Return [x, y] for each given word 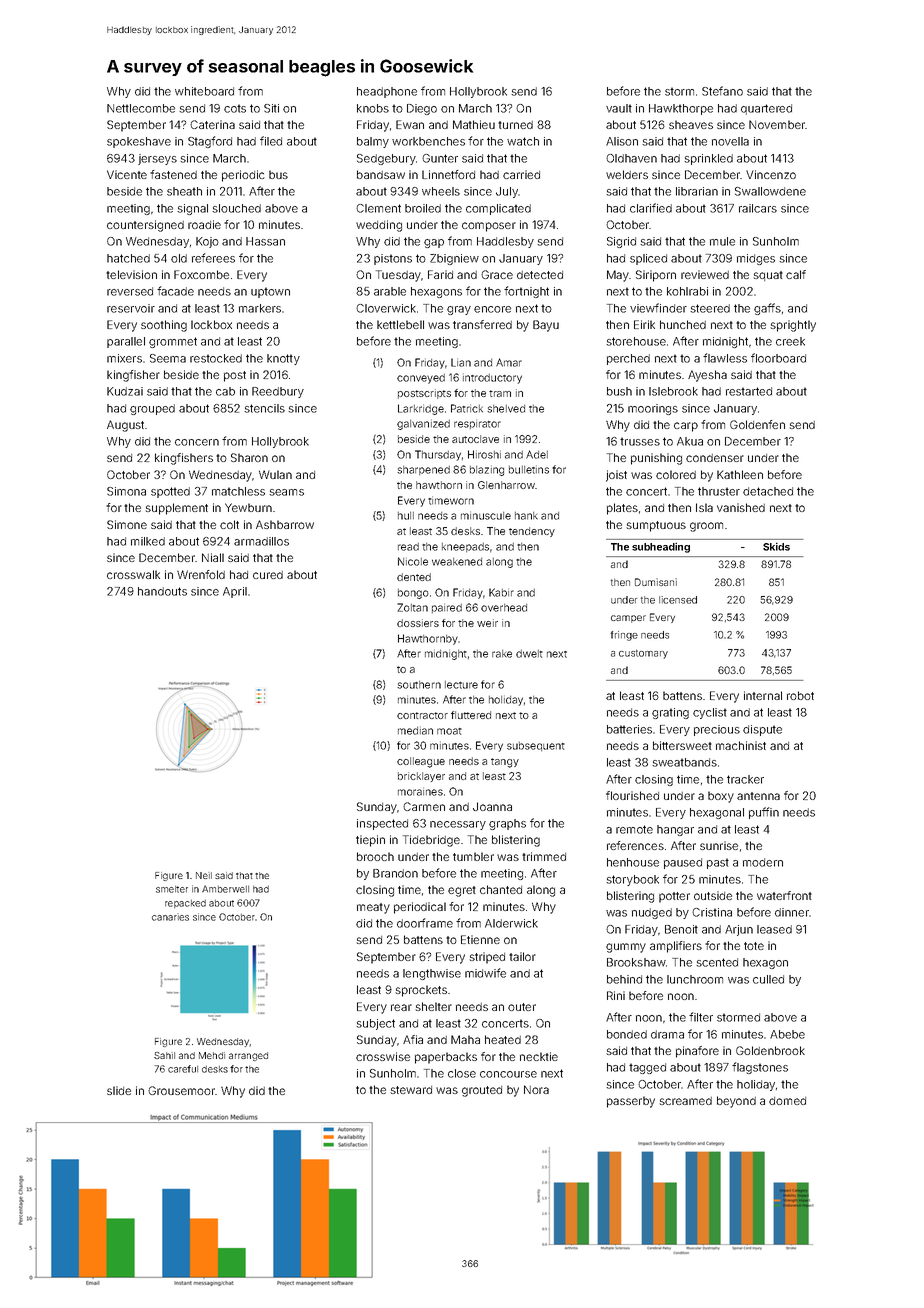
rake [502, 654]
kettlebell [400, 324]
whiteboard [204, 91]
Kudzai [125, 391]
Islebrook [673, 391]
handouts [162, 591]
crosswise [383, 1056]
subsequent [536, 746]
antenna [758, 796]
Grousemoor [181, 1090]
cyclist [710, 713]
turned [515, 125]
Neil [204, 875]
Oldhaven [631, 158]
